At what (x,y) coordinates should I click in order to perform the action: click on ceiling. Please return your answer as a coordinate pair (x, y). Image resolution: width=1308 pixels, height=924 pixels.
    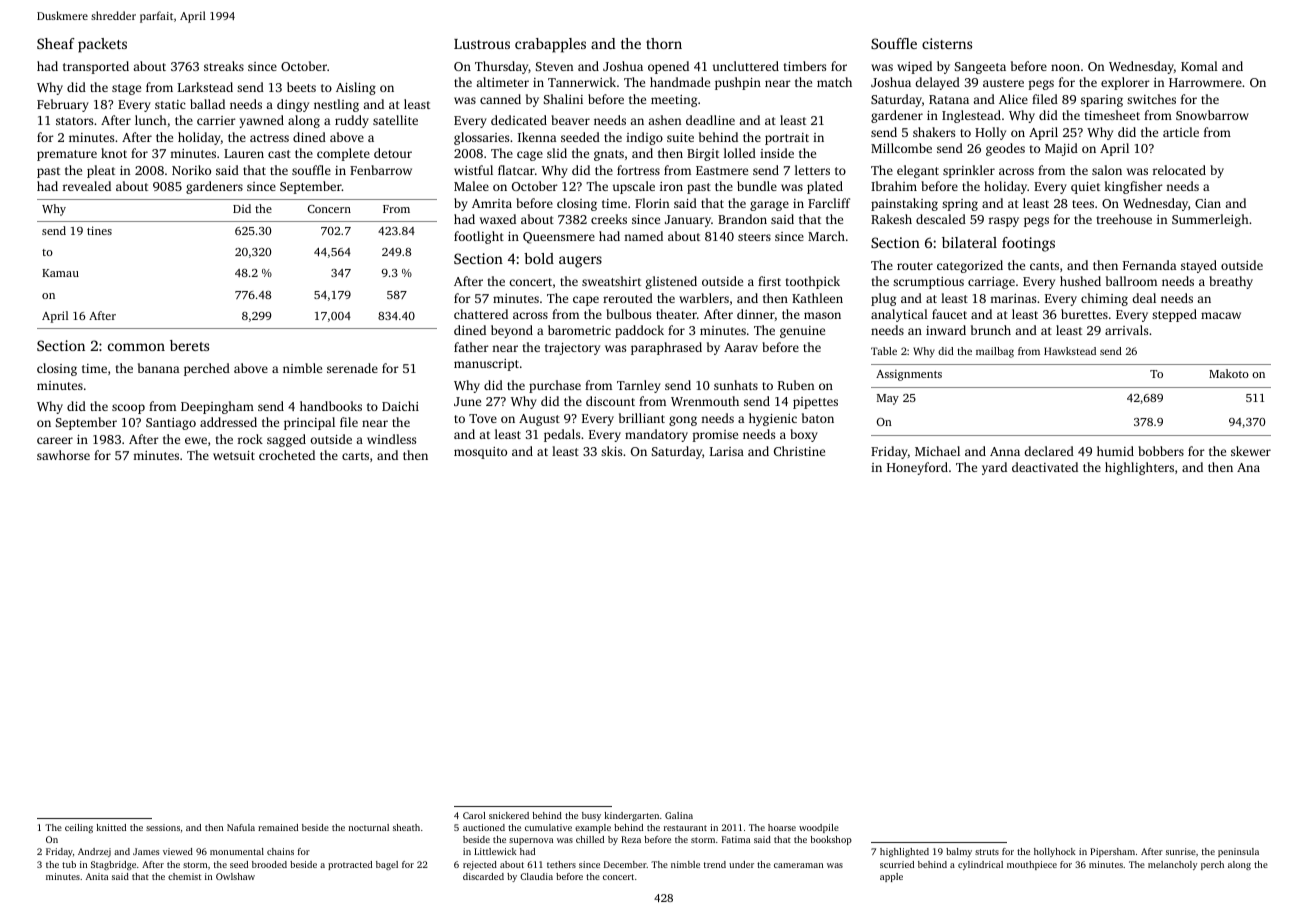
    Looking at the image, I should click on (79, 828).
